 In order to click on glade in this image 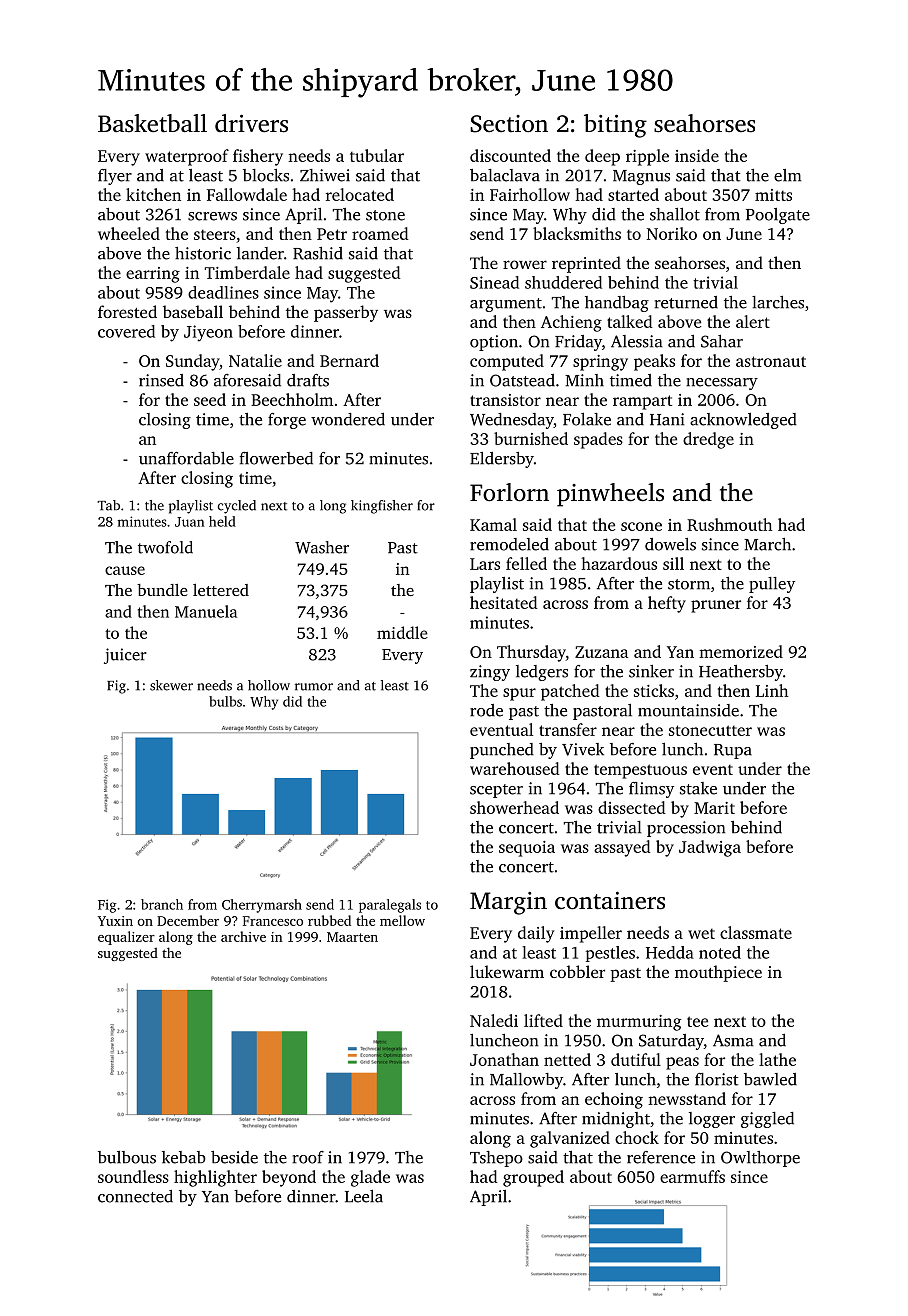, I will do `click(370, 1178)`.
